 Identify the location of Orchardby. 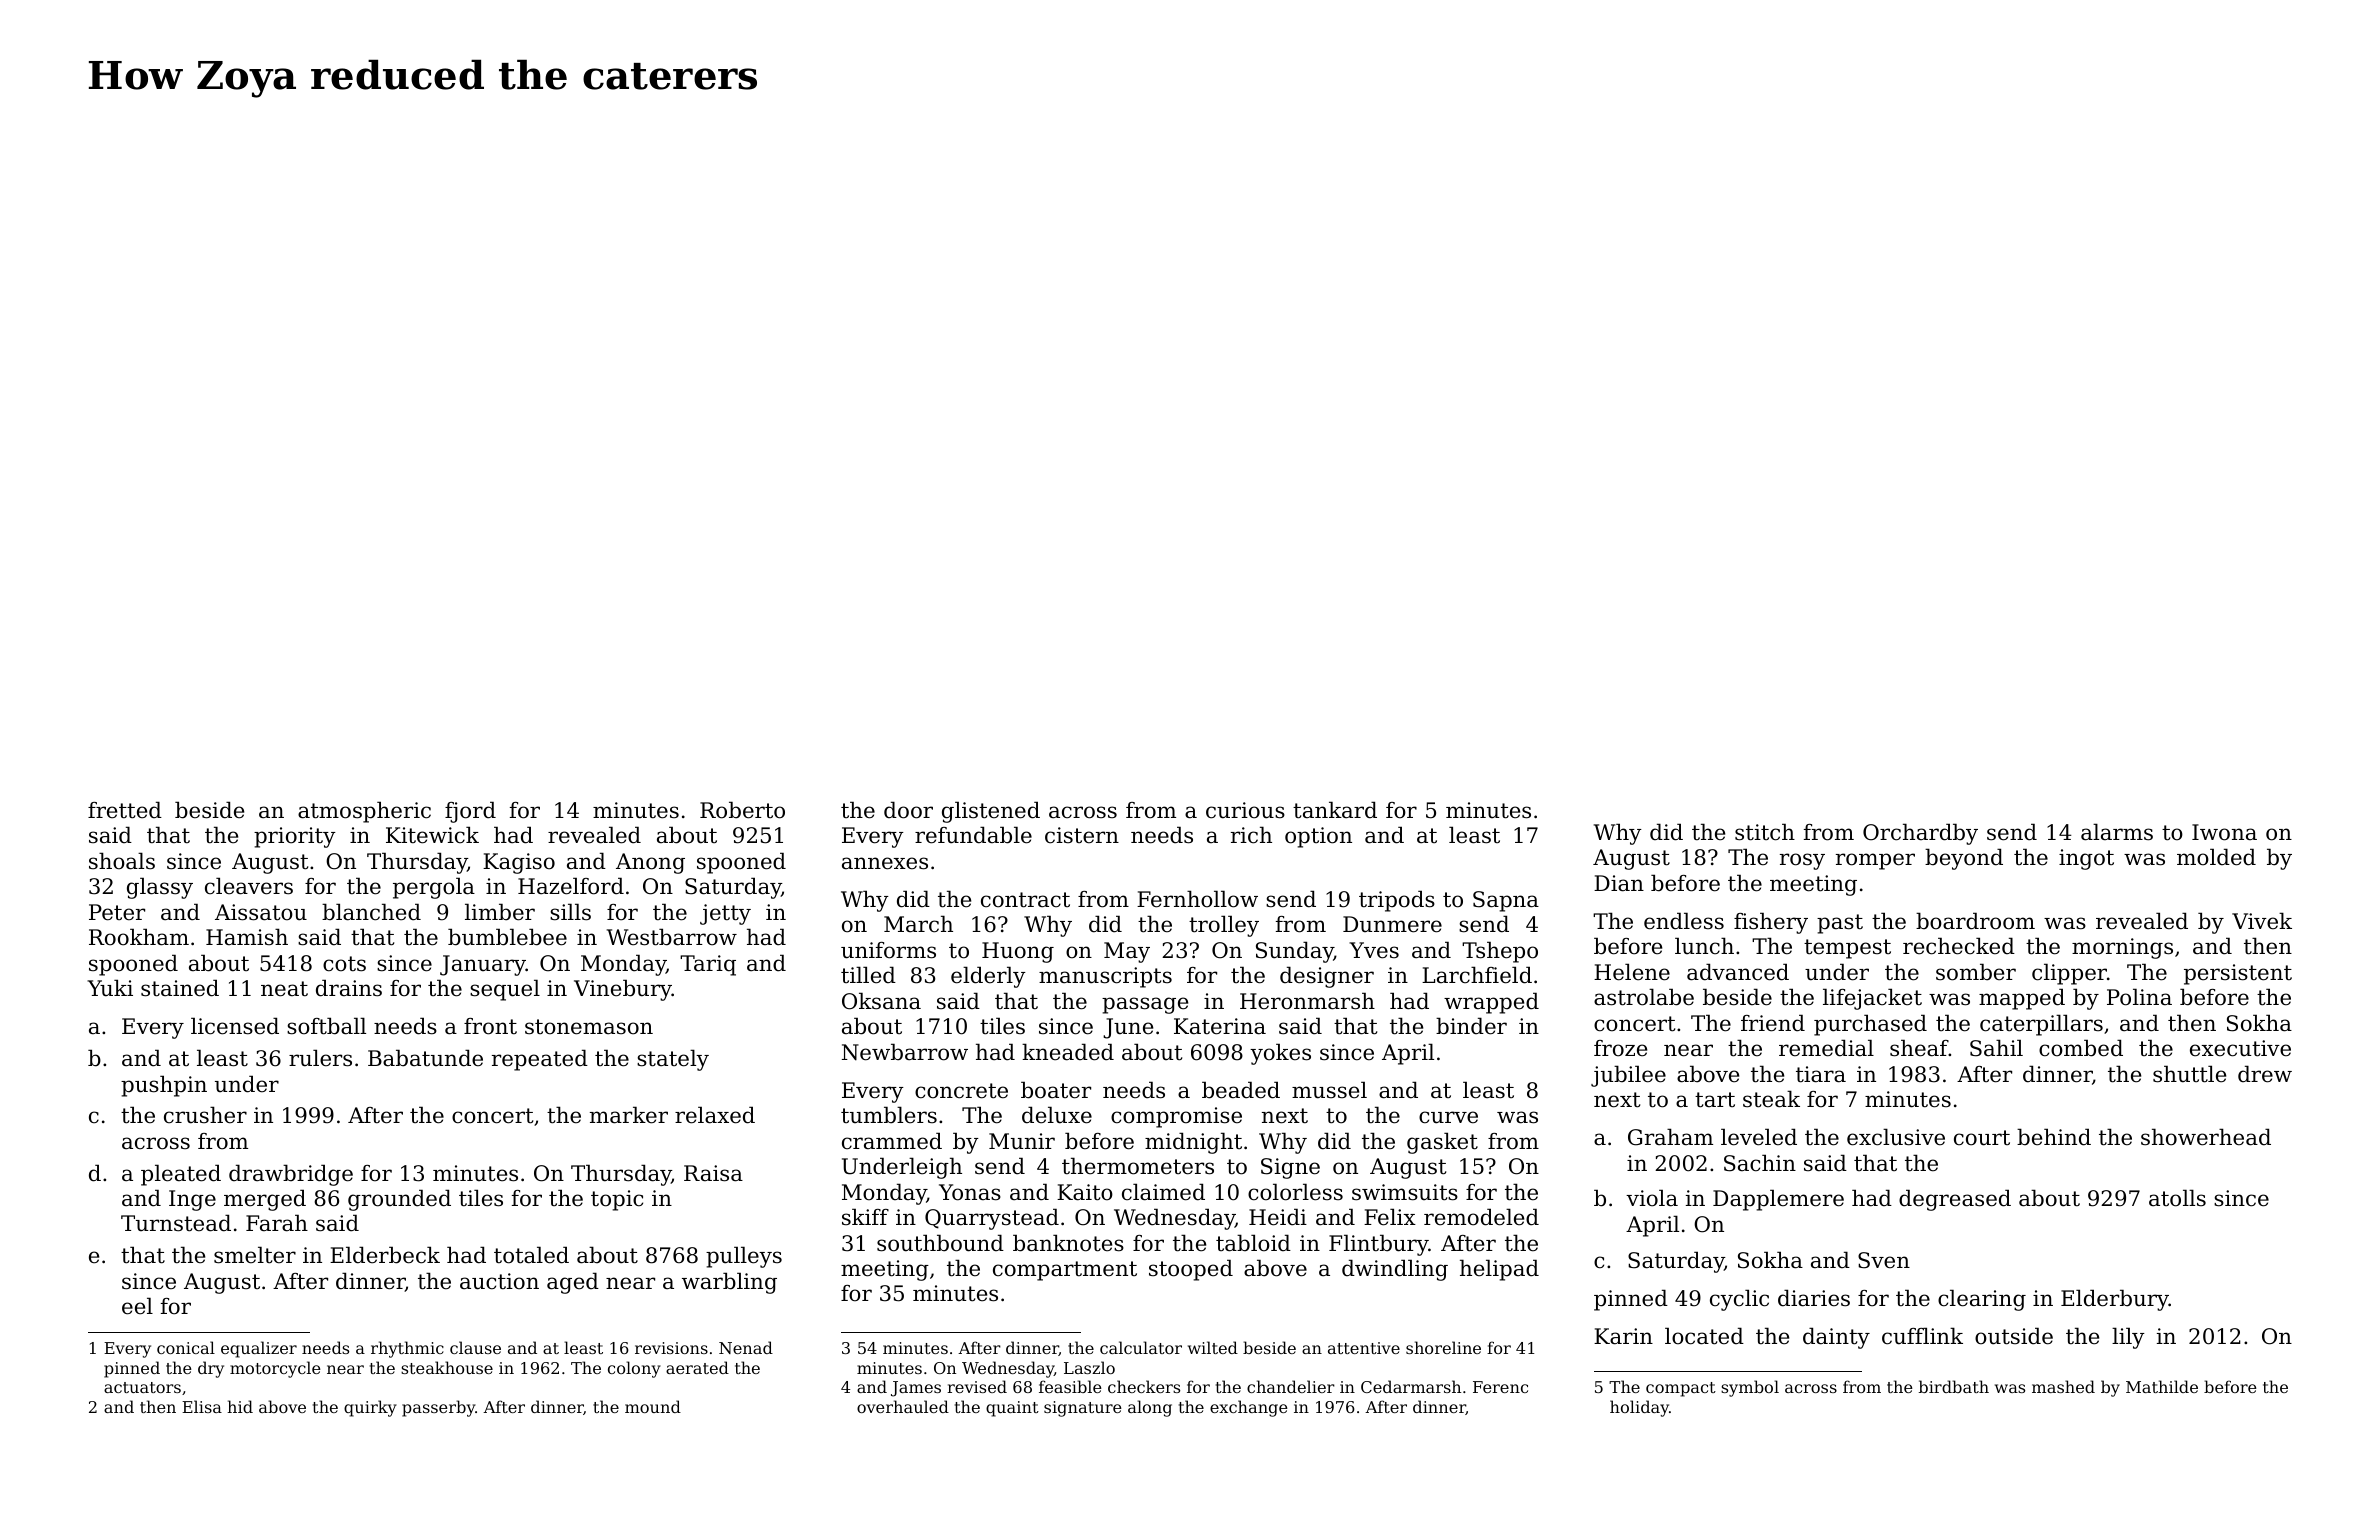
(1920, 834).
